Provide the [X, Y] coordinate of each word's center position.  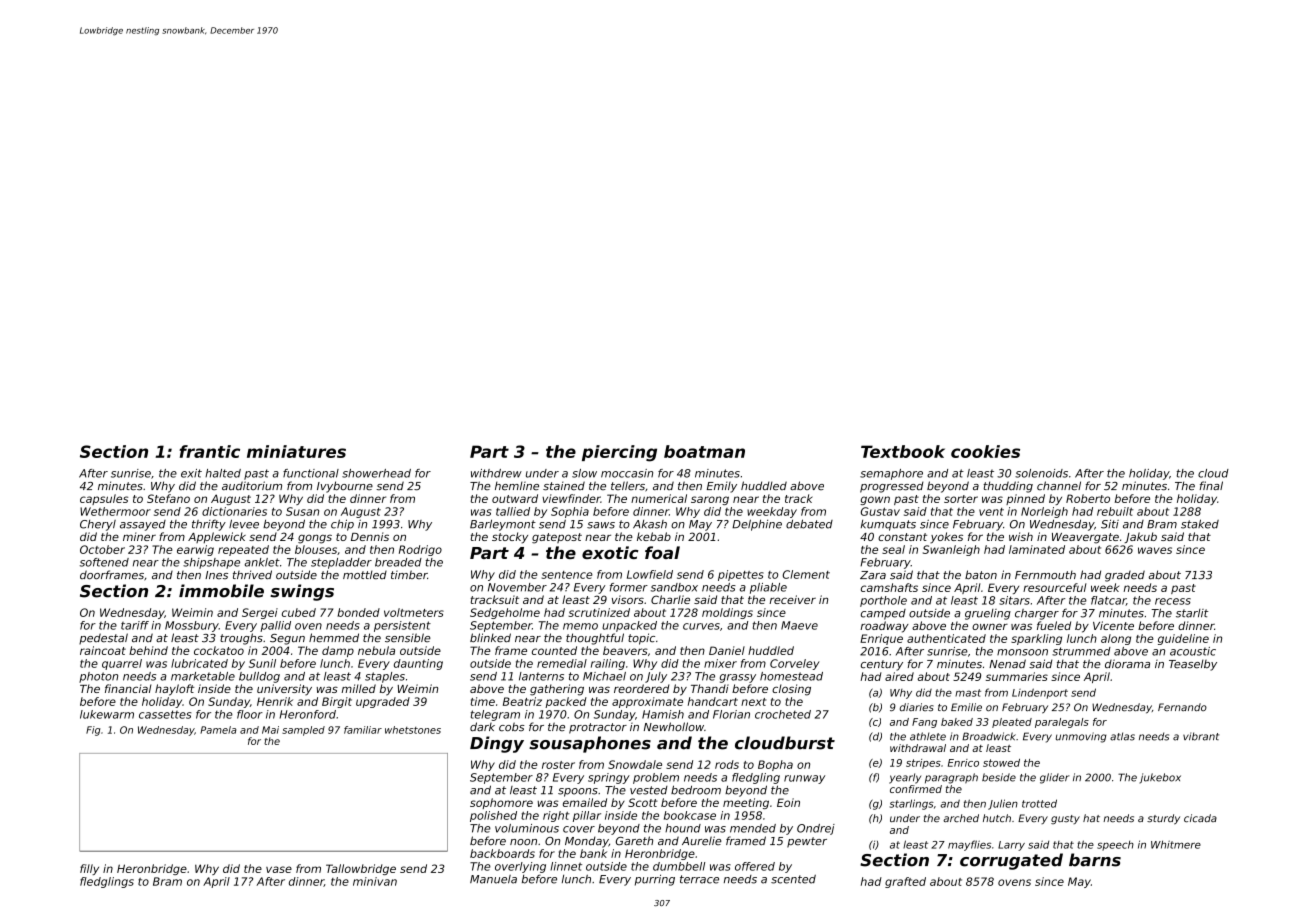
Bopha [775, 765]
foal [662, 552]
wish [1021, 536]
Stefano [168, 498]
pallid [275, 626]
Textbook [903, 451]
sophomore [501, 803]
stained [564, 486]
